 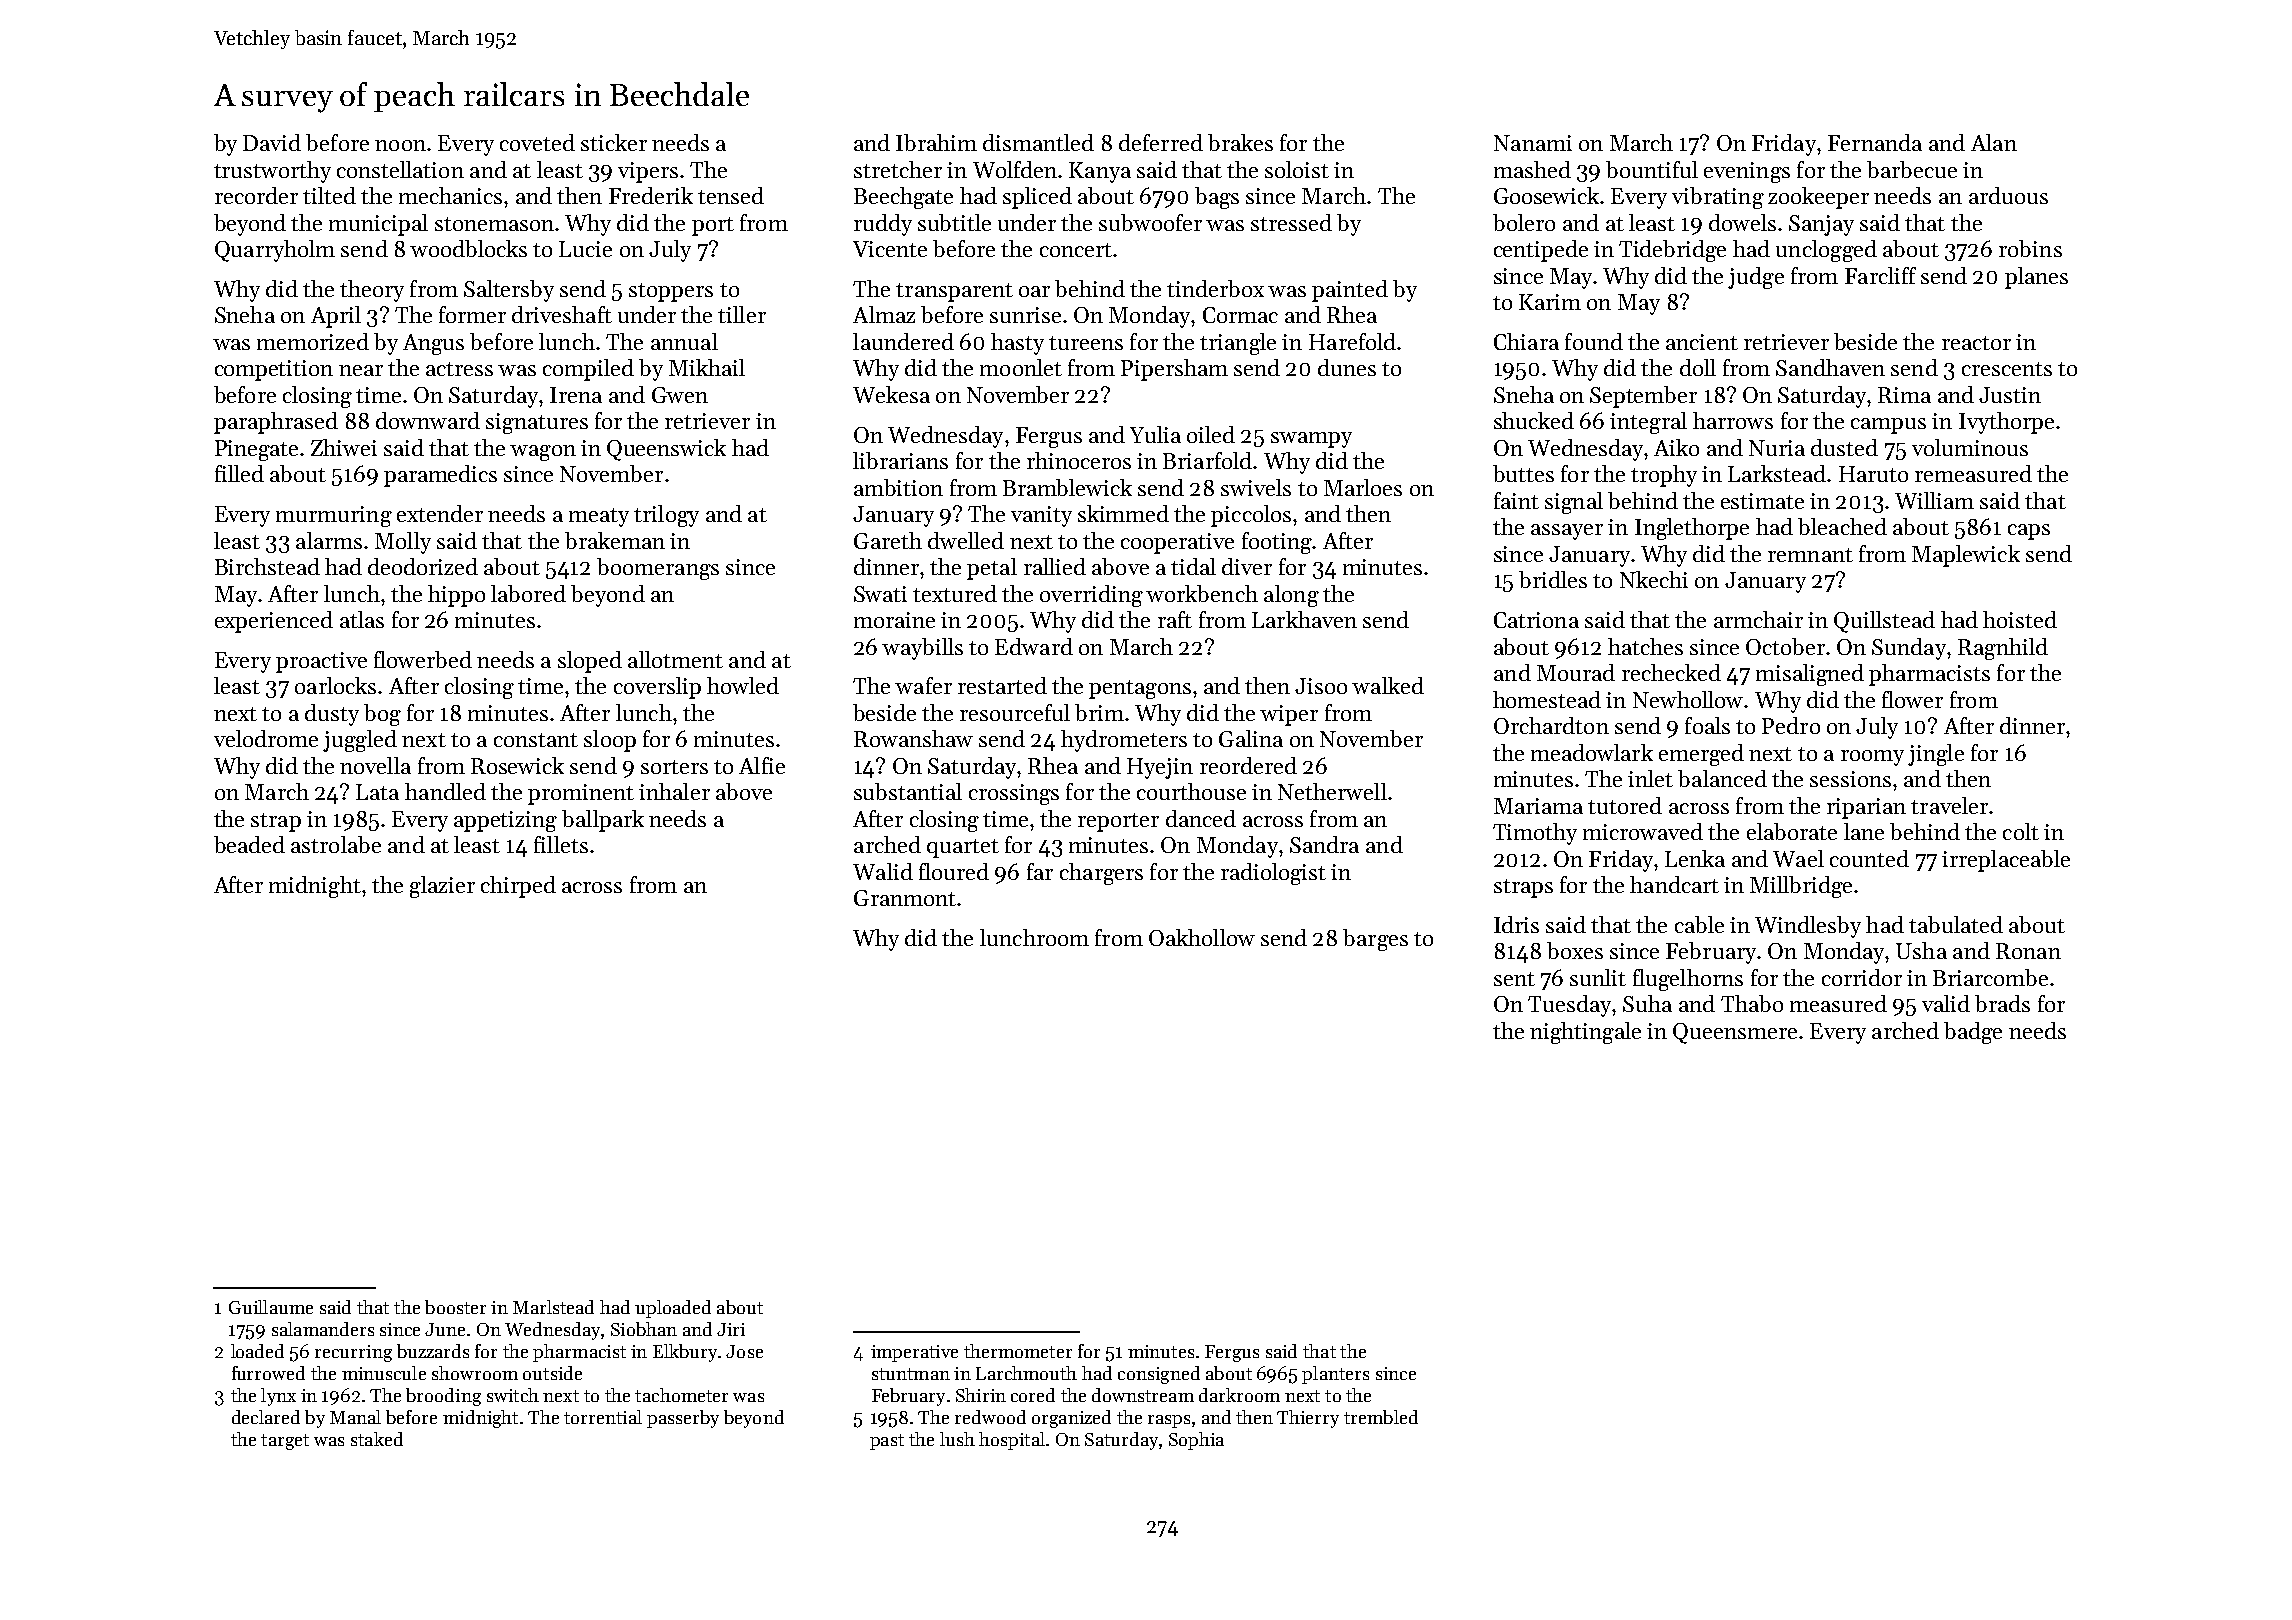 I want to click on howled, so click(x=743, y=685).
